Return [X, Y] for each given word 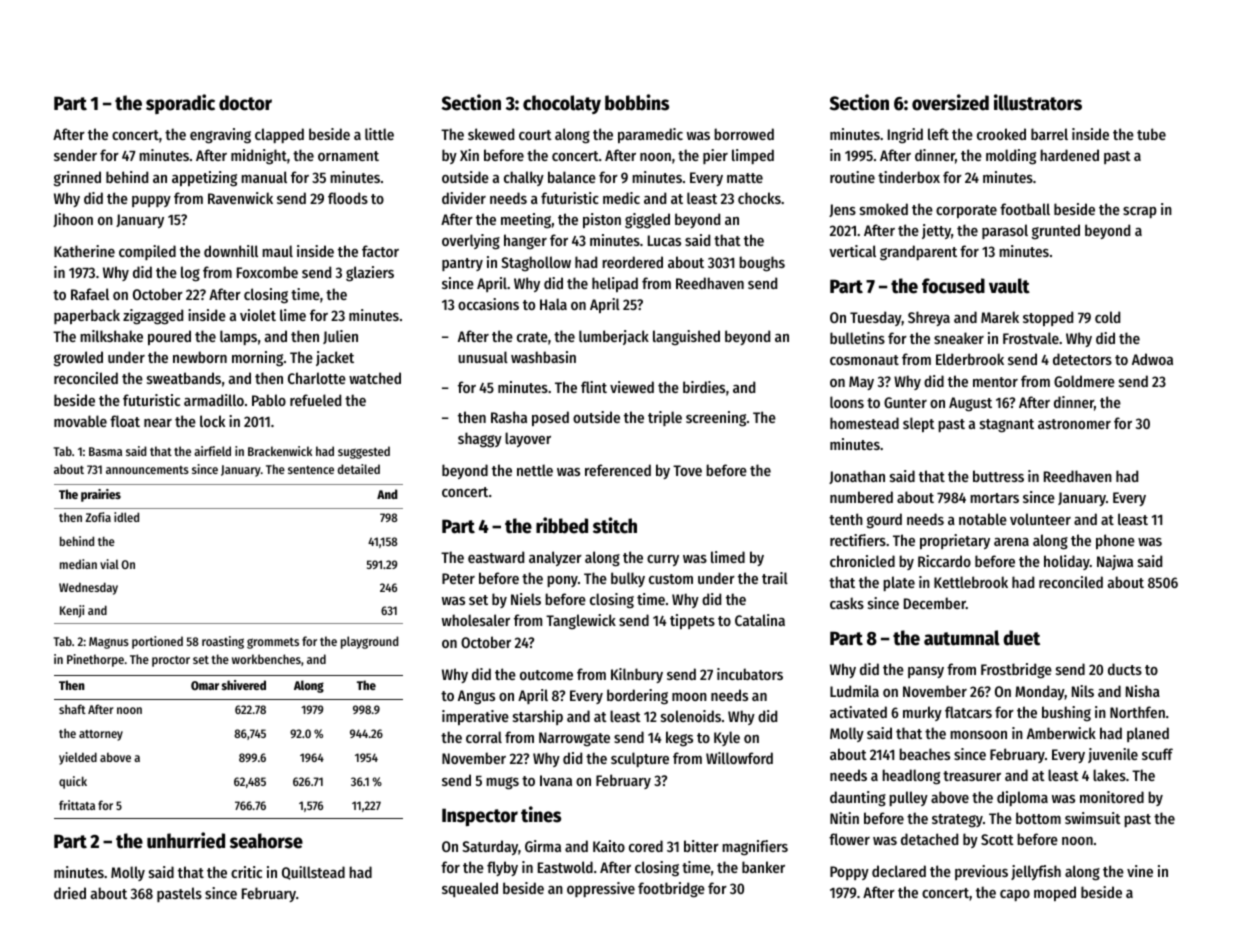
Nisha [1143, 691]
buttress [998, 476]
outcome [546, 675]
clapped [279, 135]
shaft [72, 709]
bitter [701, 846]
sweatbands [184, 378]
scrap [1140, 212]
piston [602, 220]
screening [716, 419]
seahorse [266, 841]
